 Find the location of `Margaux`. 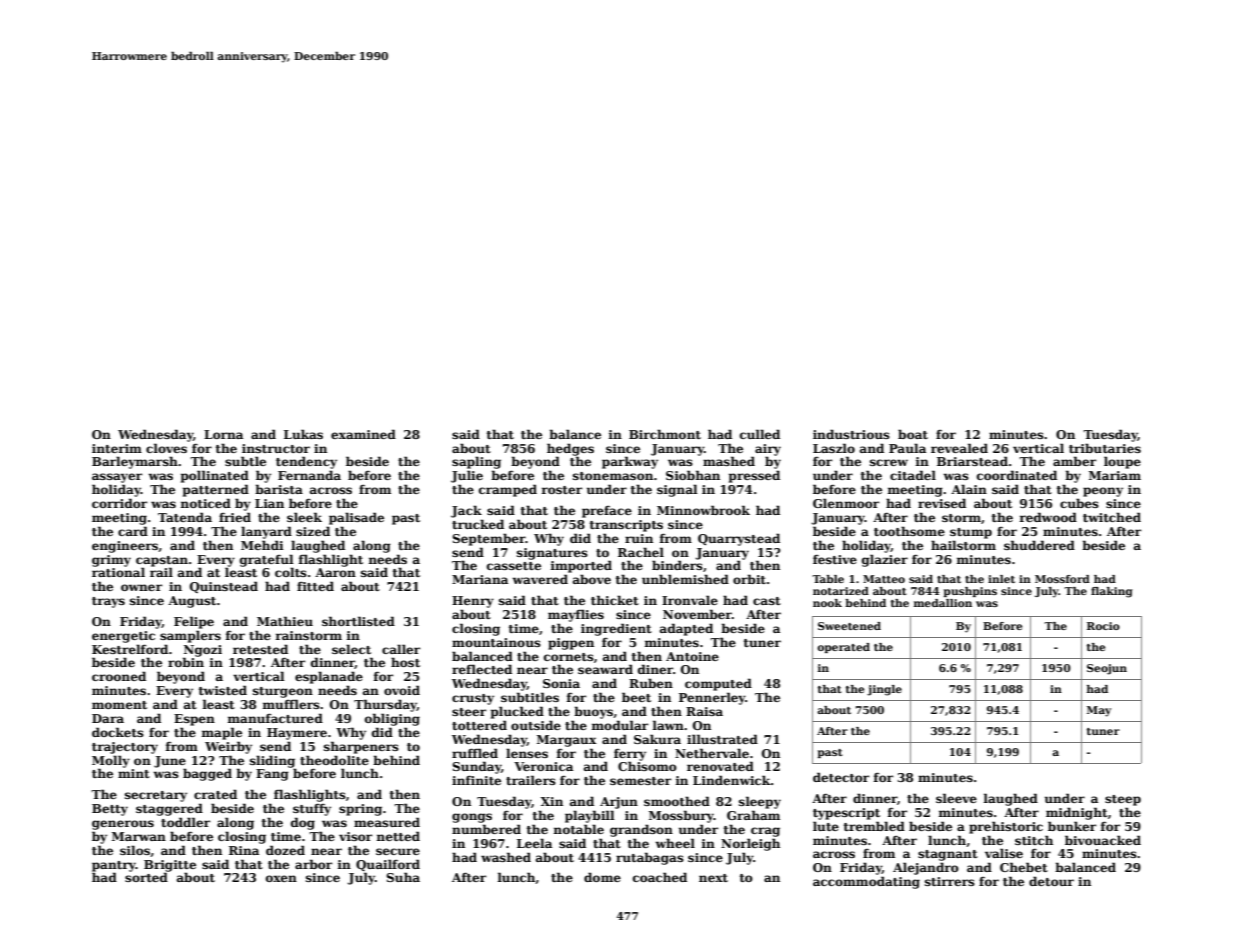

Margaux is located at coordinates (567, 741).
